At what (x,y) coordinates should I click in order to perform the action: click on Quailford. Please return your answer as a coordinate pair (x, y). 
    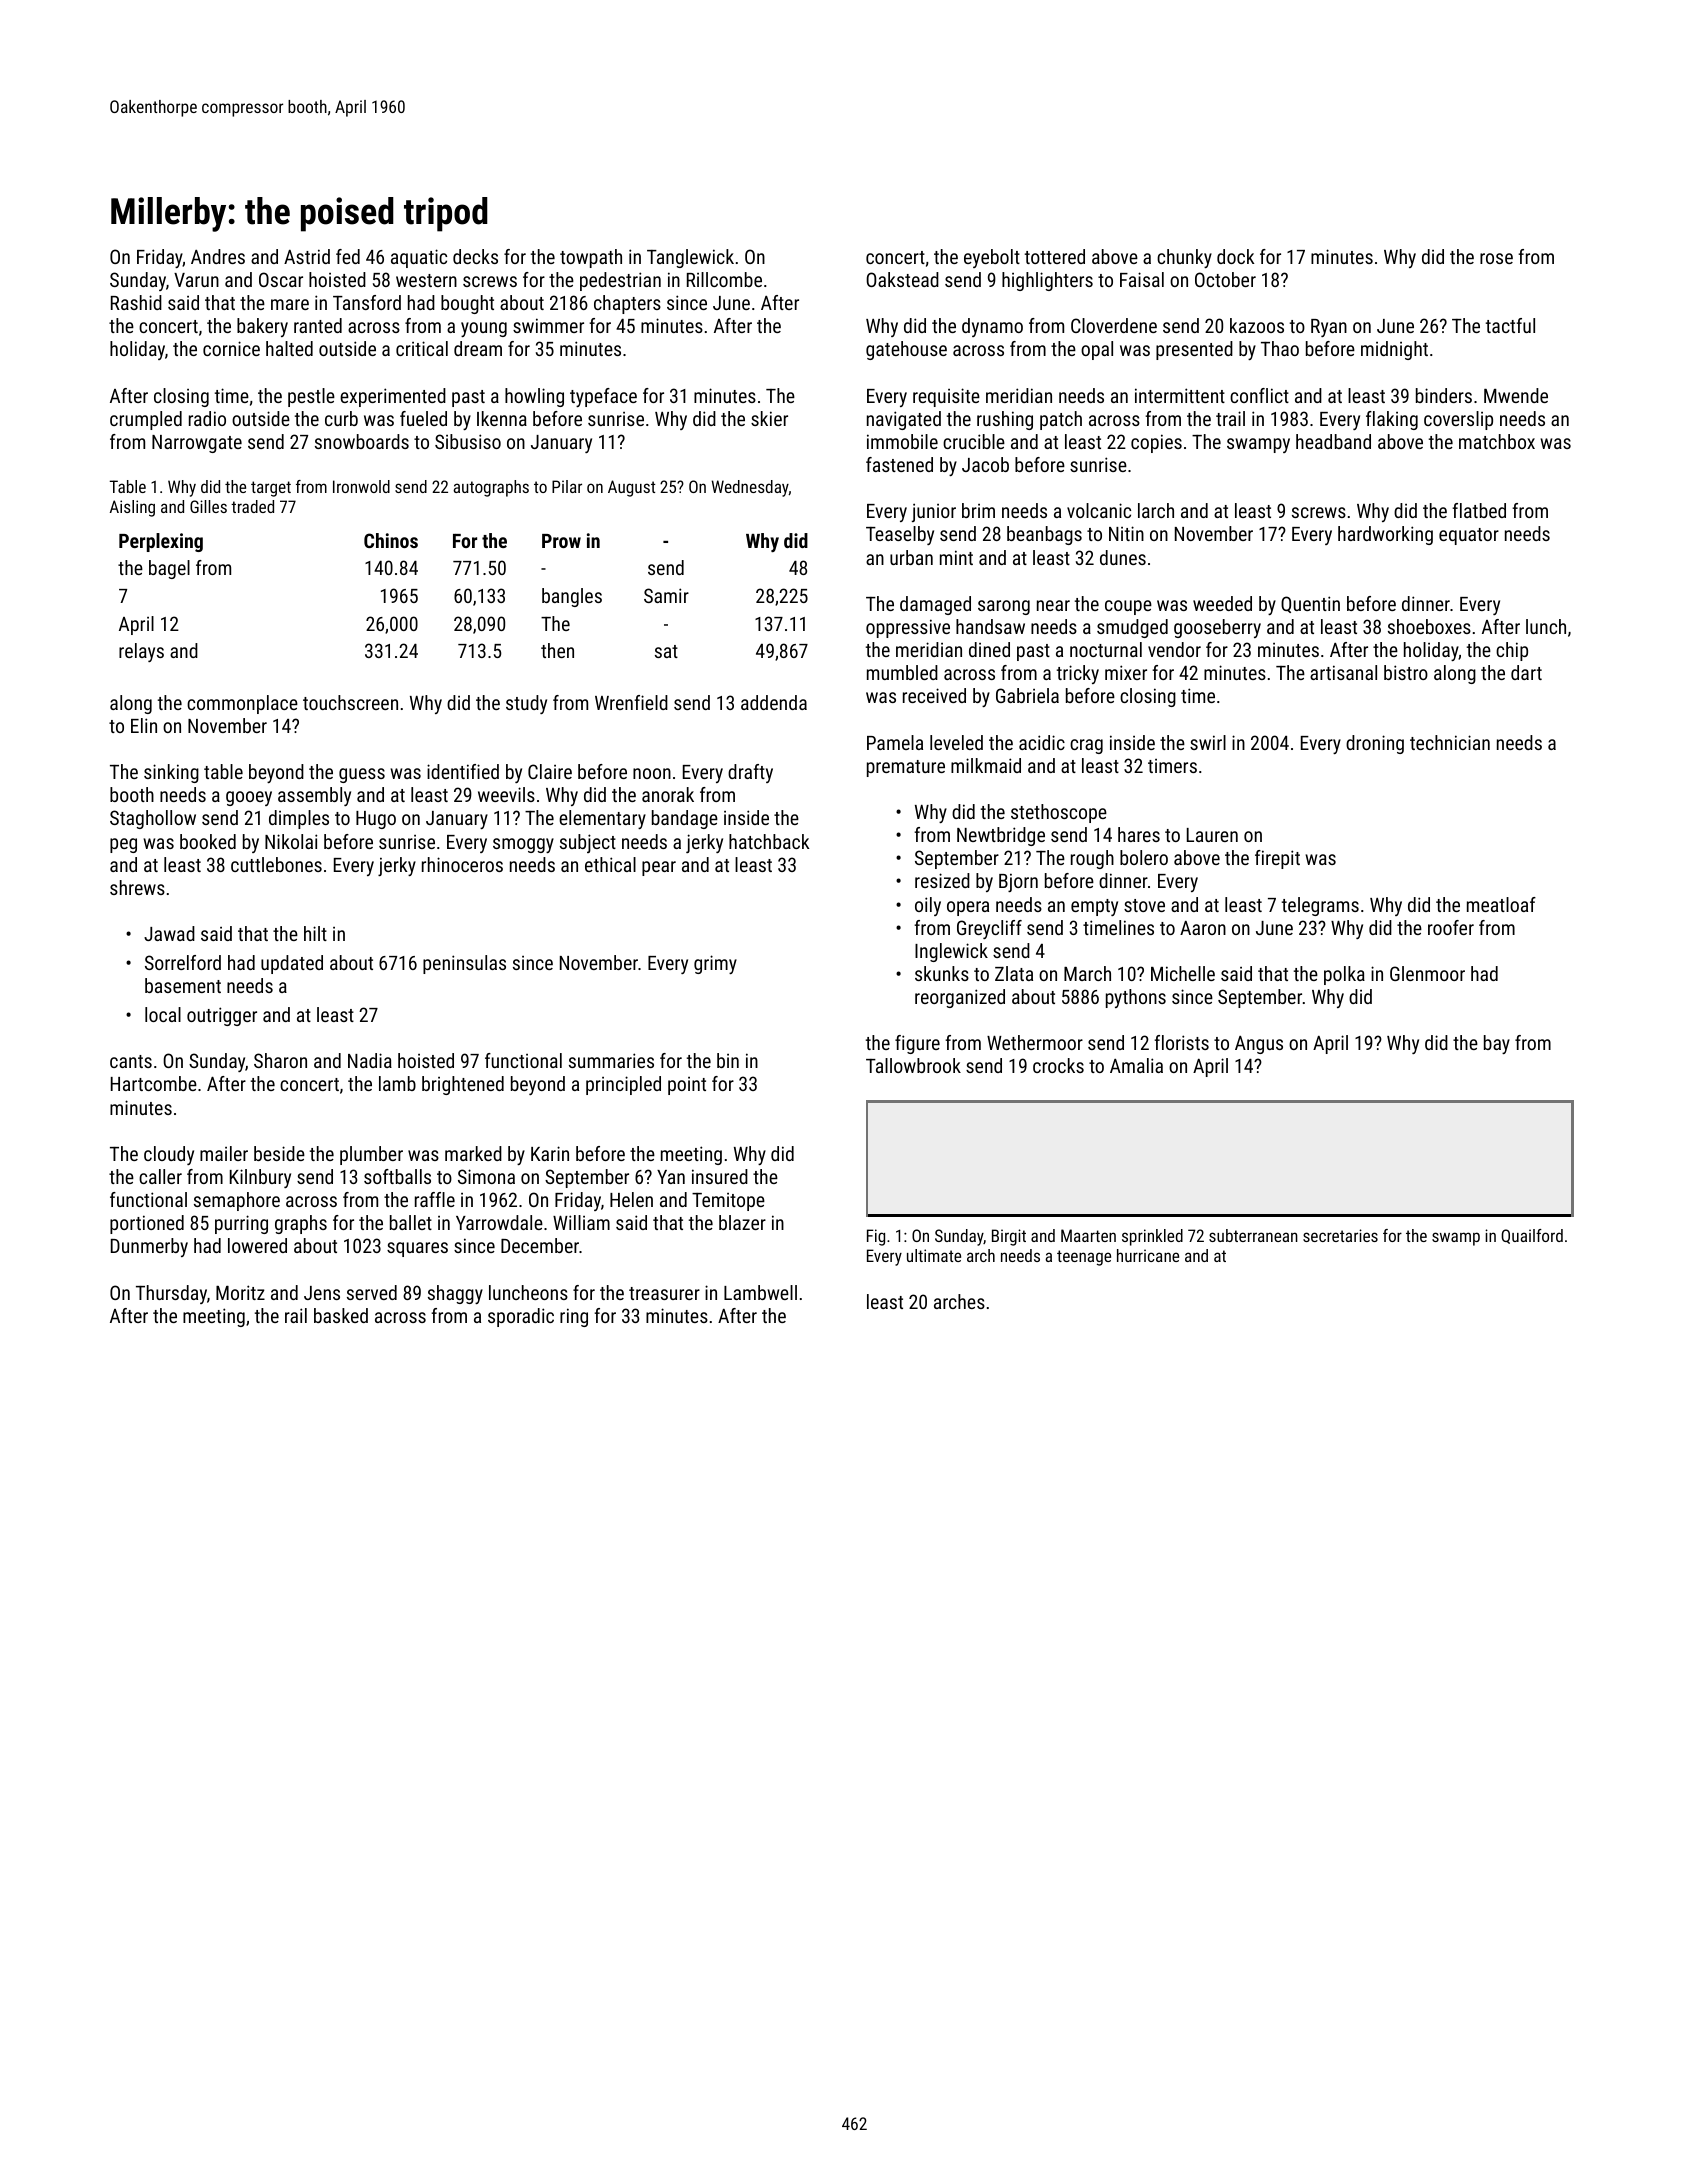
    Looking at the image, I should click on (1532, 1236).
